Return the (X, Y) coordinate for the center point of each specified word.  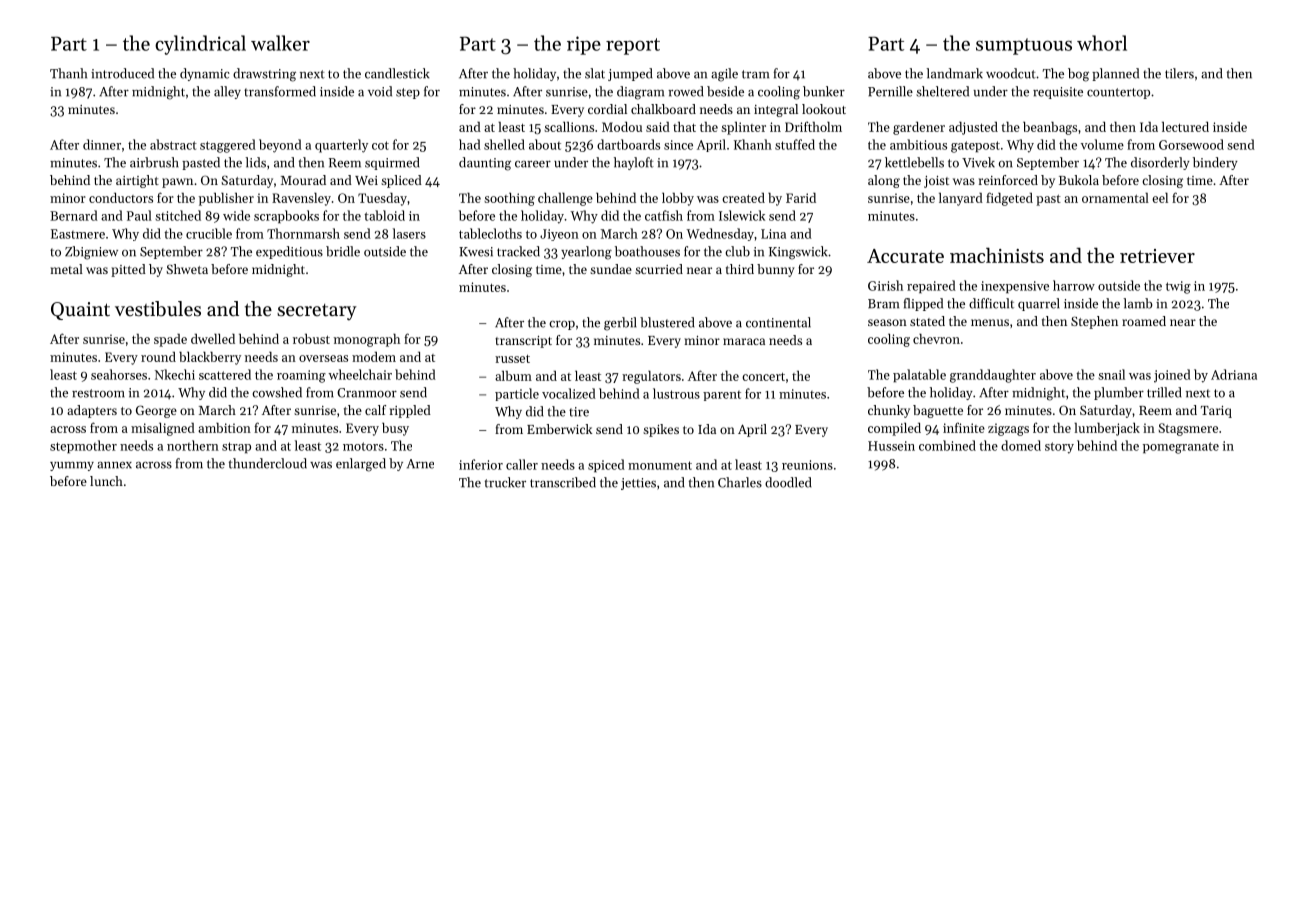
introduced (122, 73)
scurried (659, 269)
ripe (584, 45)
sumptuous (1024, 46)
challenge (565, 199)
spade (170, 340)
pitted (128, 270)
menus (990, 322)
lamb (1138, 303)
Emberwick (559, 429)
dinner (102, 144)
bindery (1215, 163)
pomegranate (1181, 448)
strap (236, 447)
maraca (744, 341)
